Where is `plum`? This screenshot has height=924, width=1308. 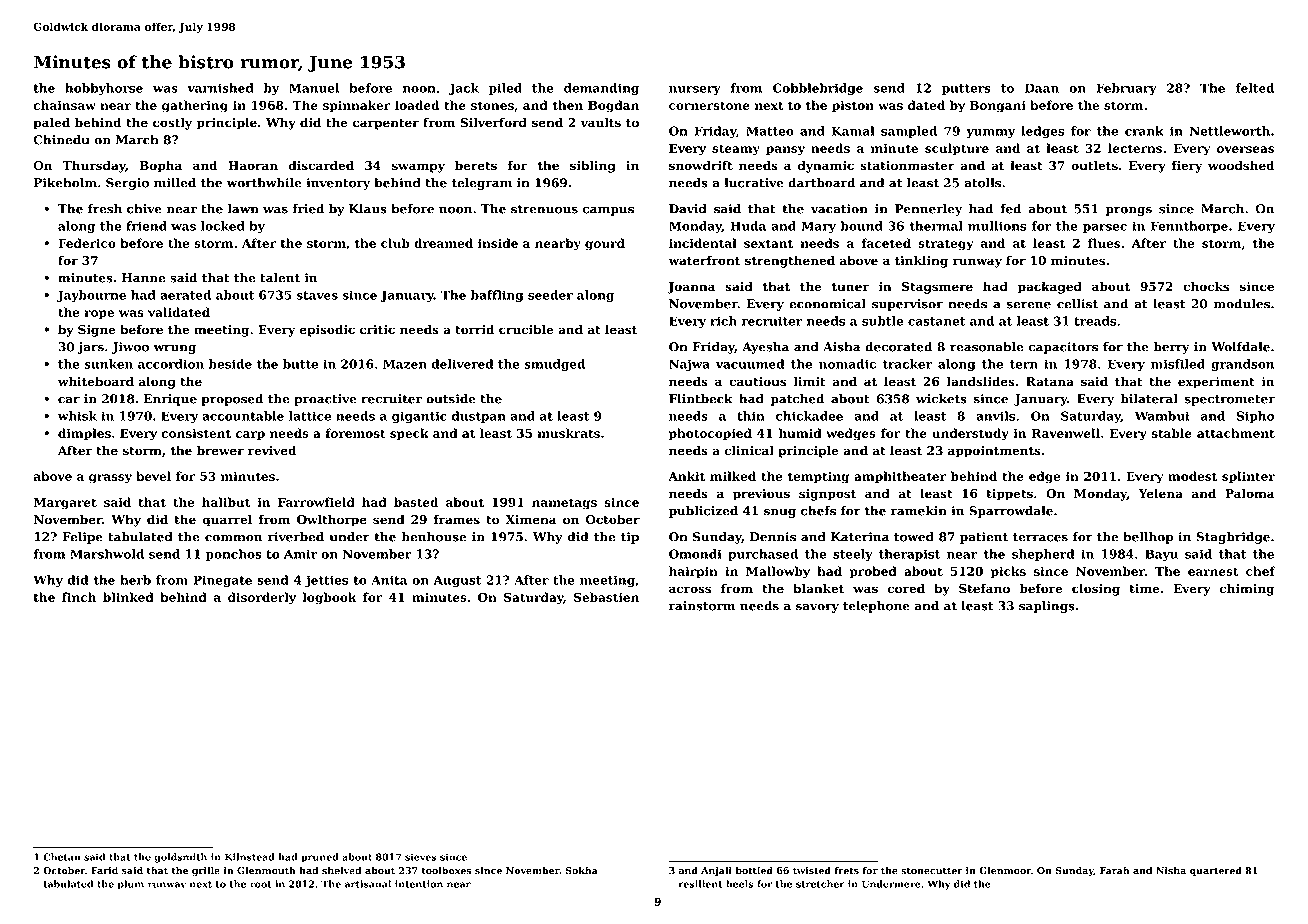 plum is located at coordinates (131, 885).
